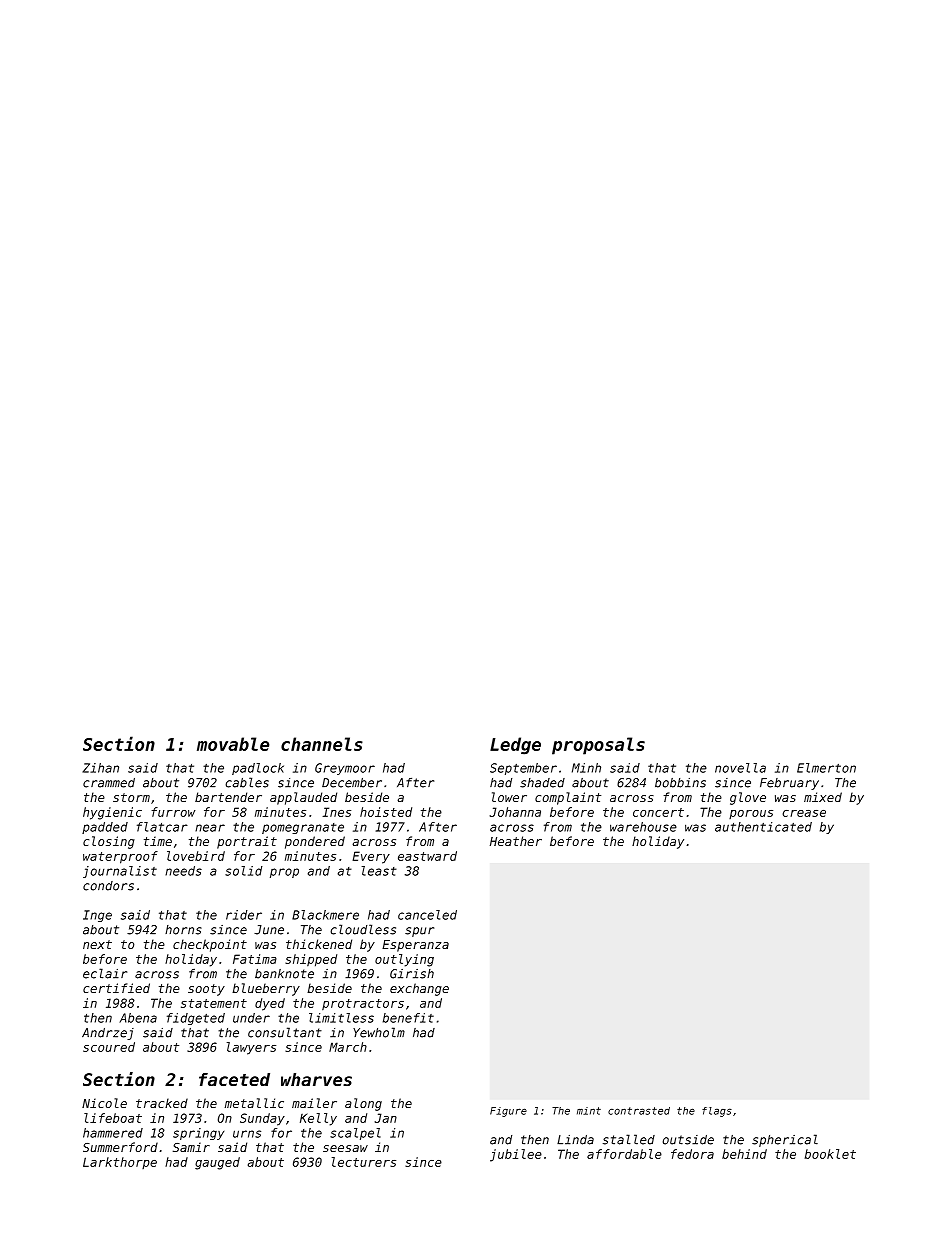 This screenshot has width=952, height=1233. Describe the element at coordinates (744, 1154) in the screenshot. I see `behind` at that location.
